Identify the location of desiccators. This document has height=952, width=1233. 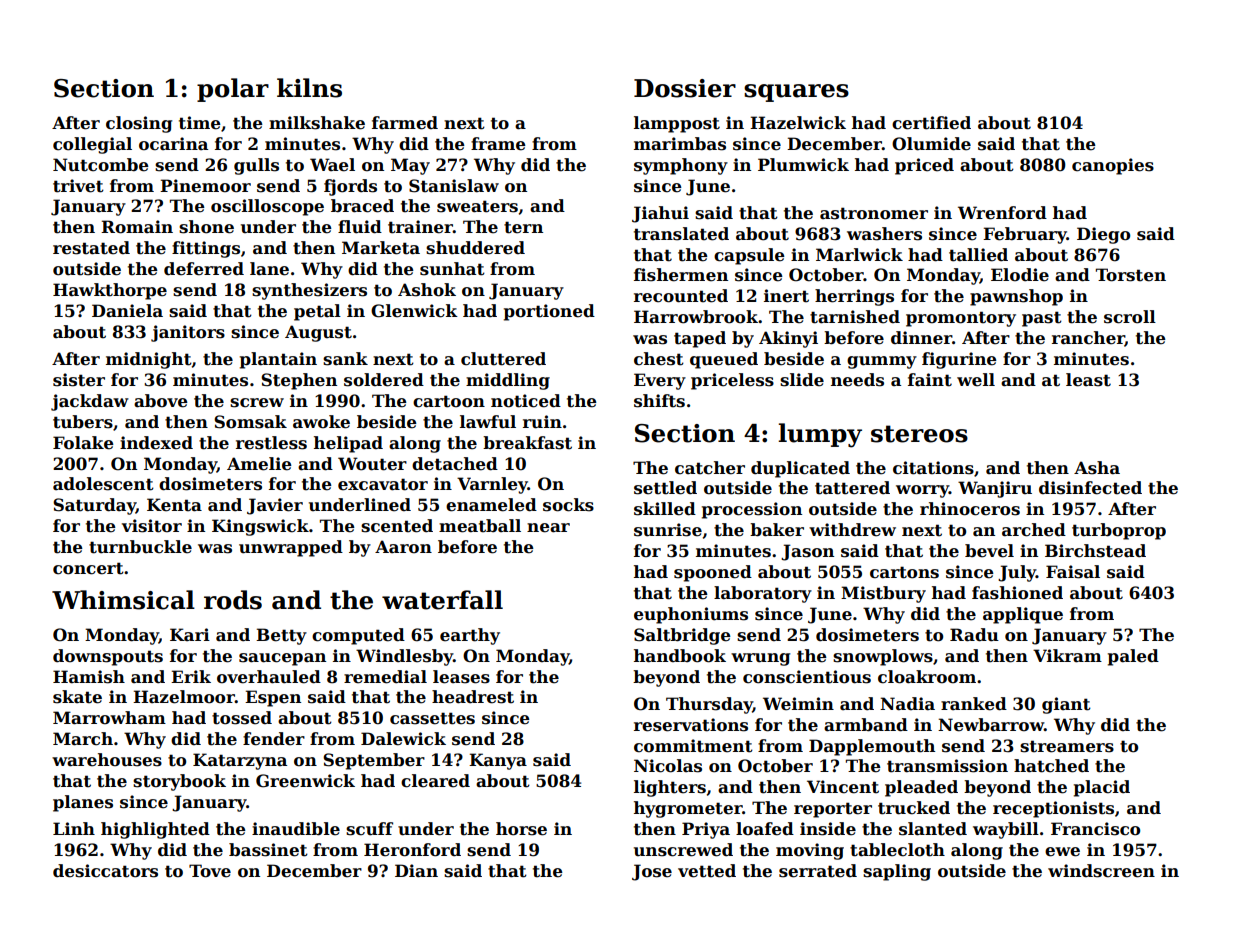
(105, 871).
